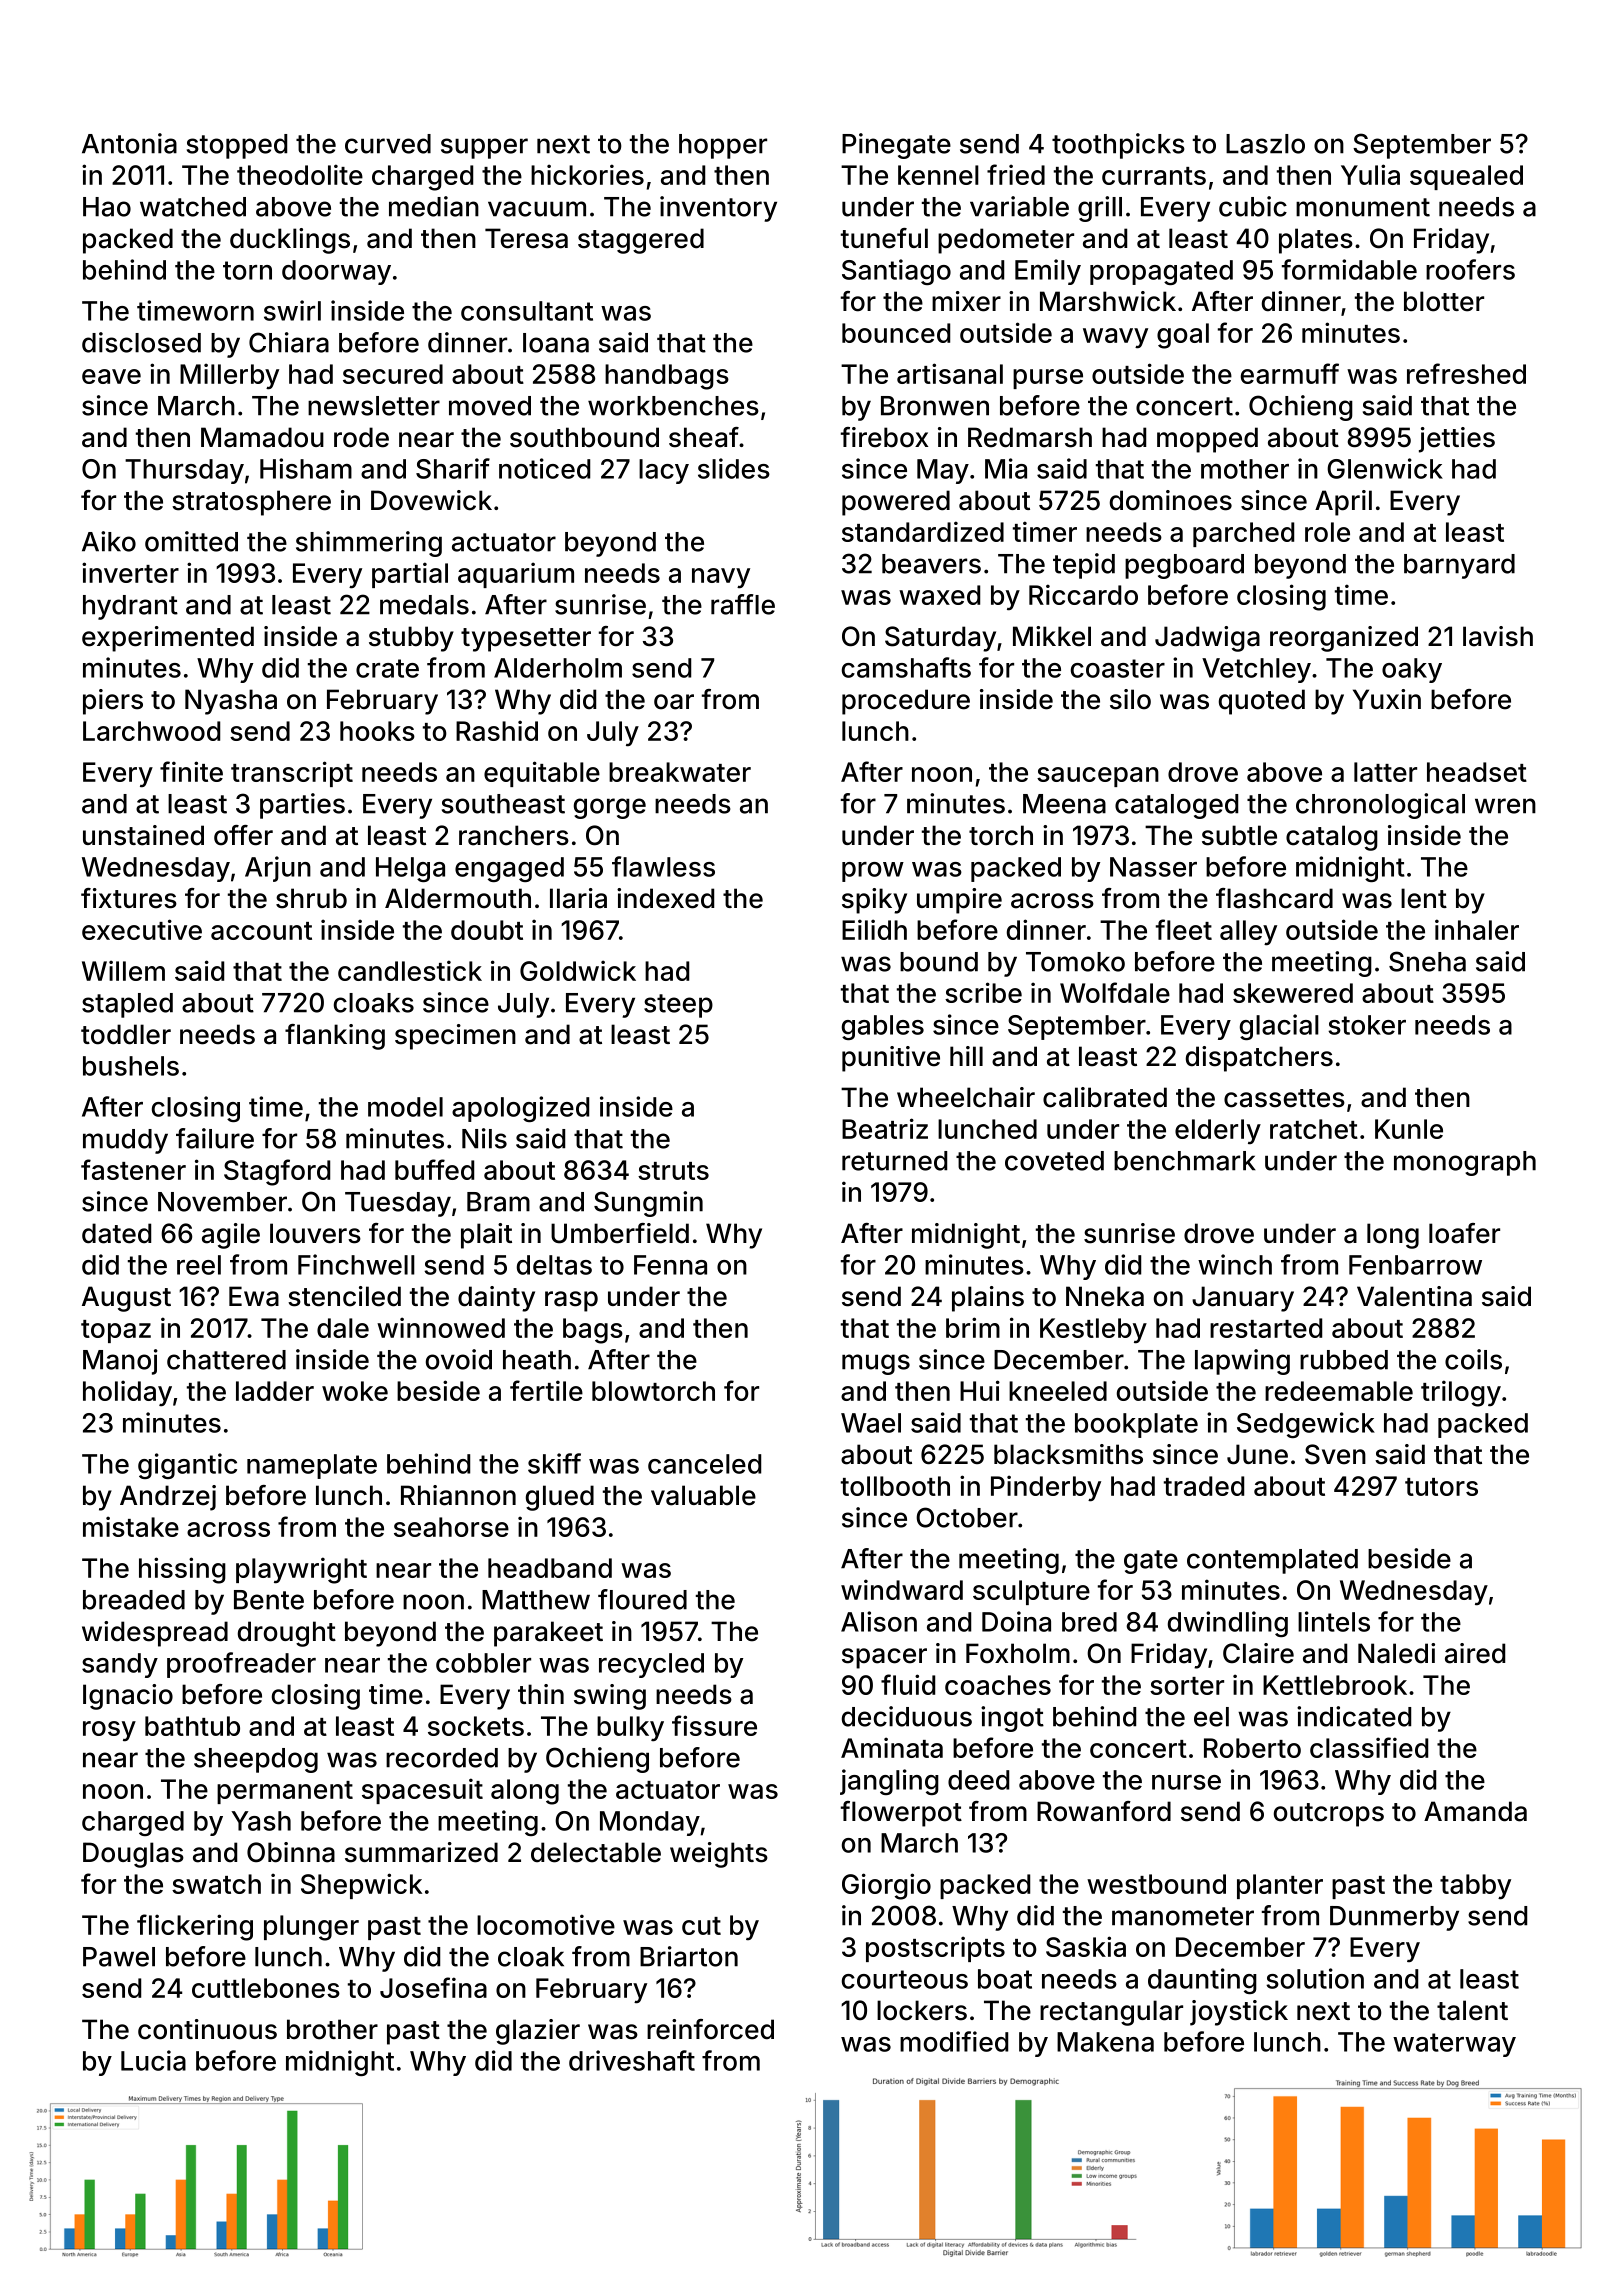  Describe the element at coordinates (1457, 440) in the screenshot. I see `jetties` at that location.
